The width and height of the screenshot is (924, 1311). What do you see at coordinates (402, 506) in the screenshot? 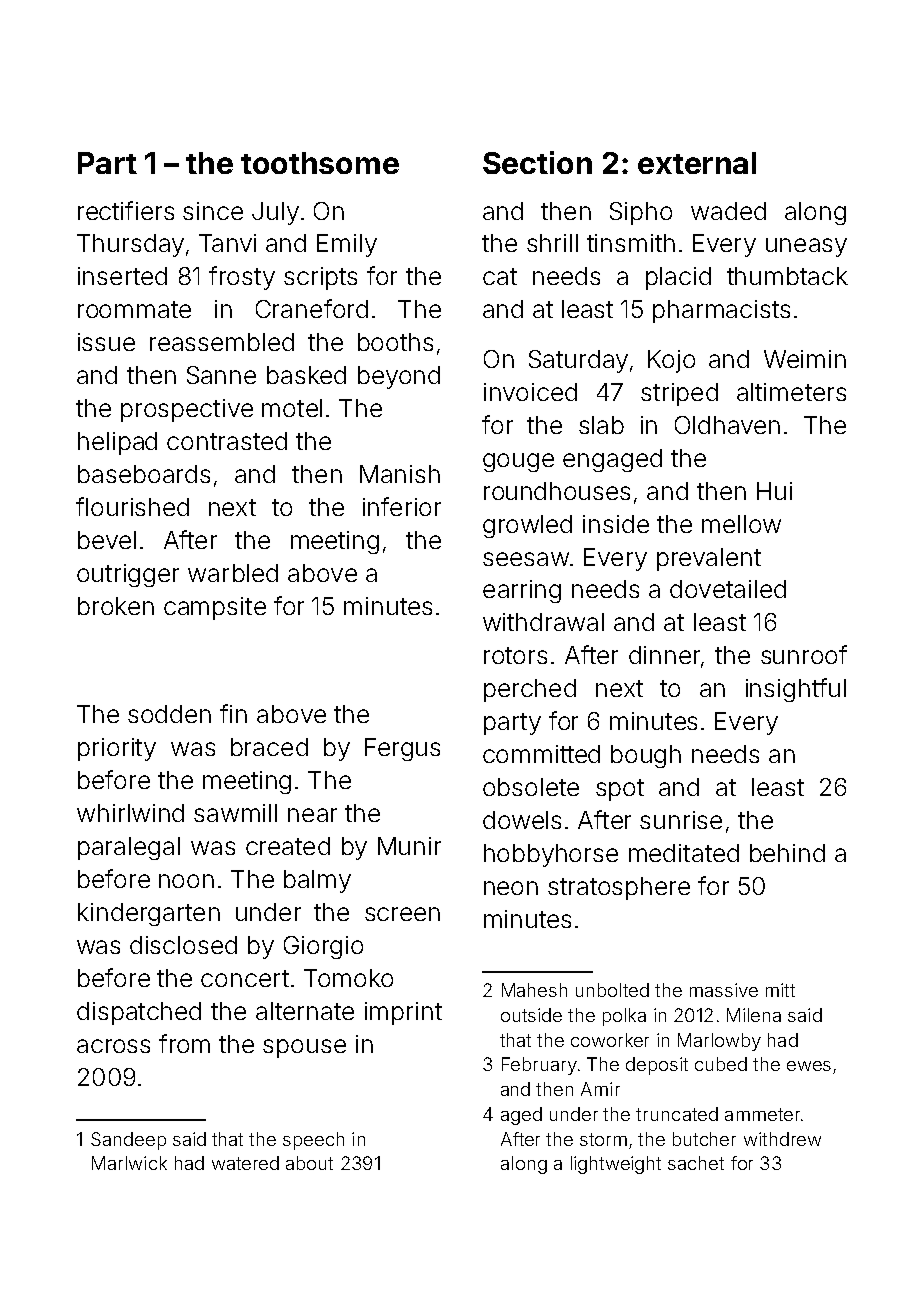
I see `inferior` at bounding box center [402, 506].
